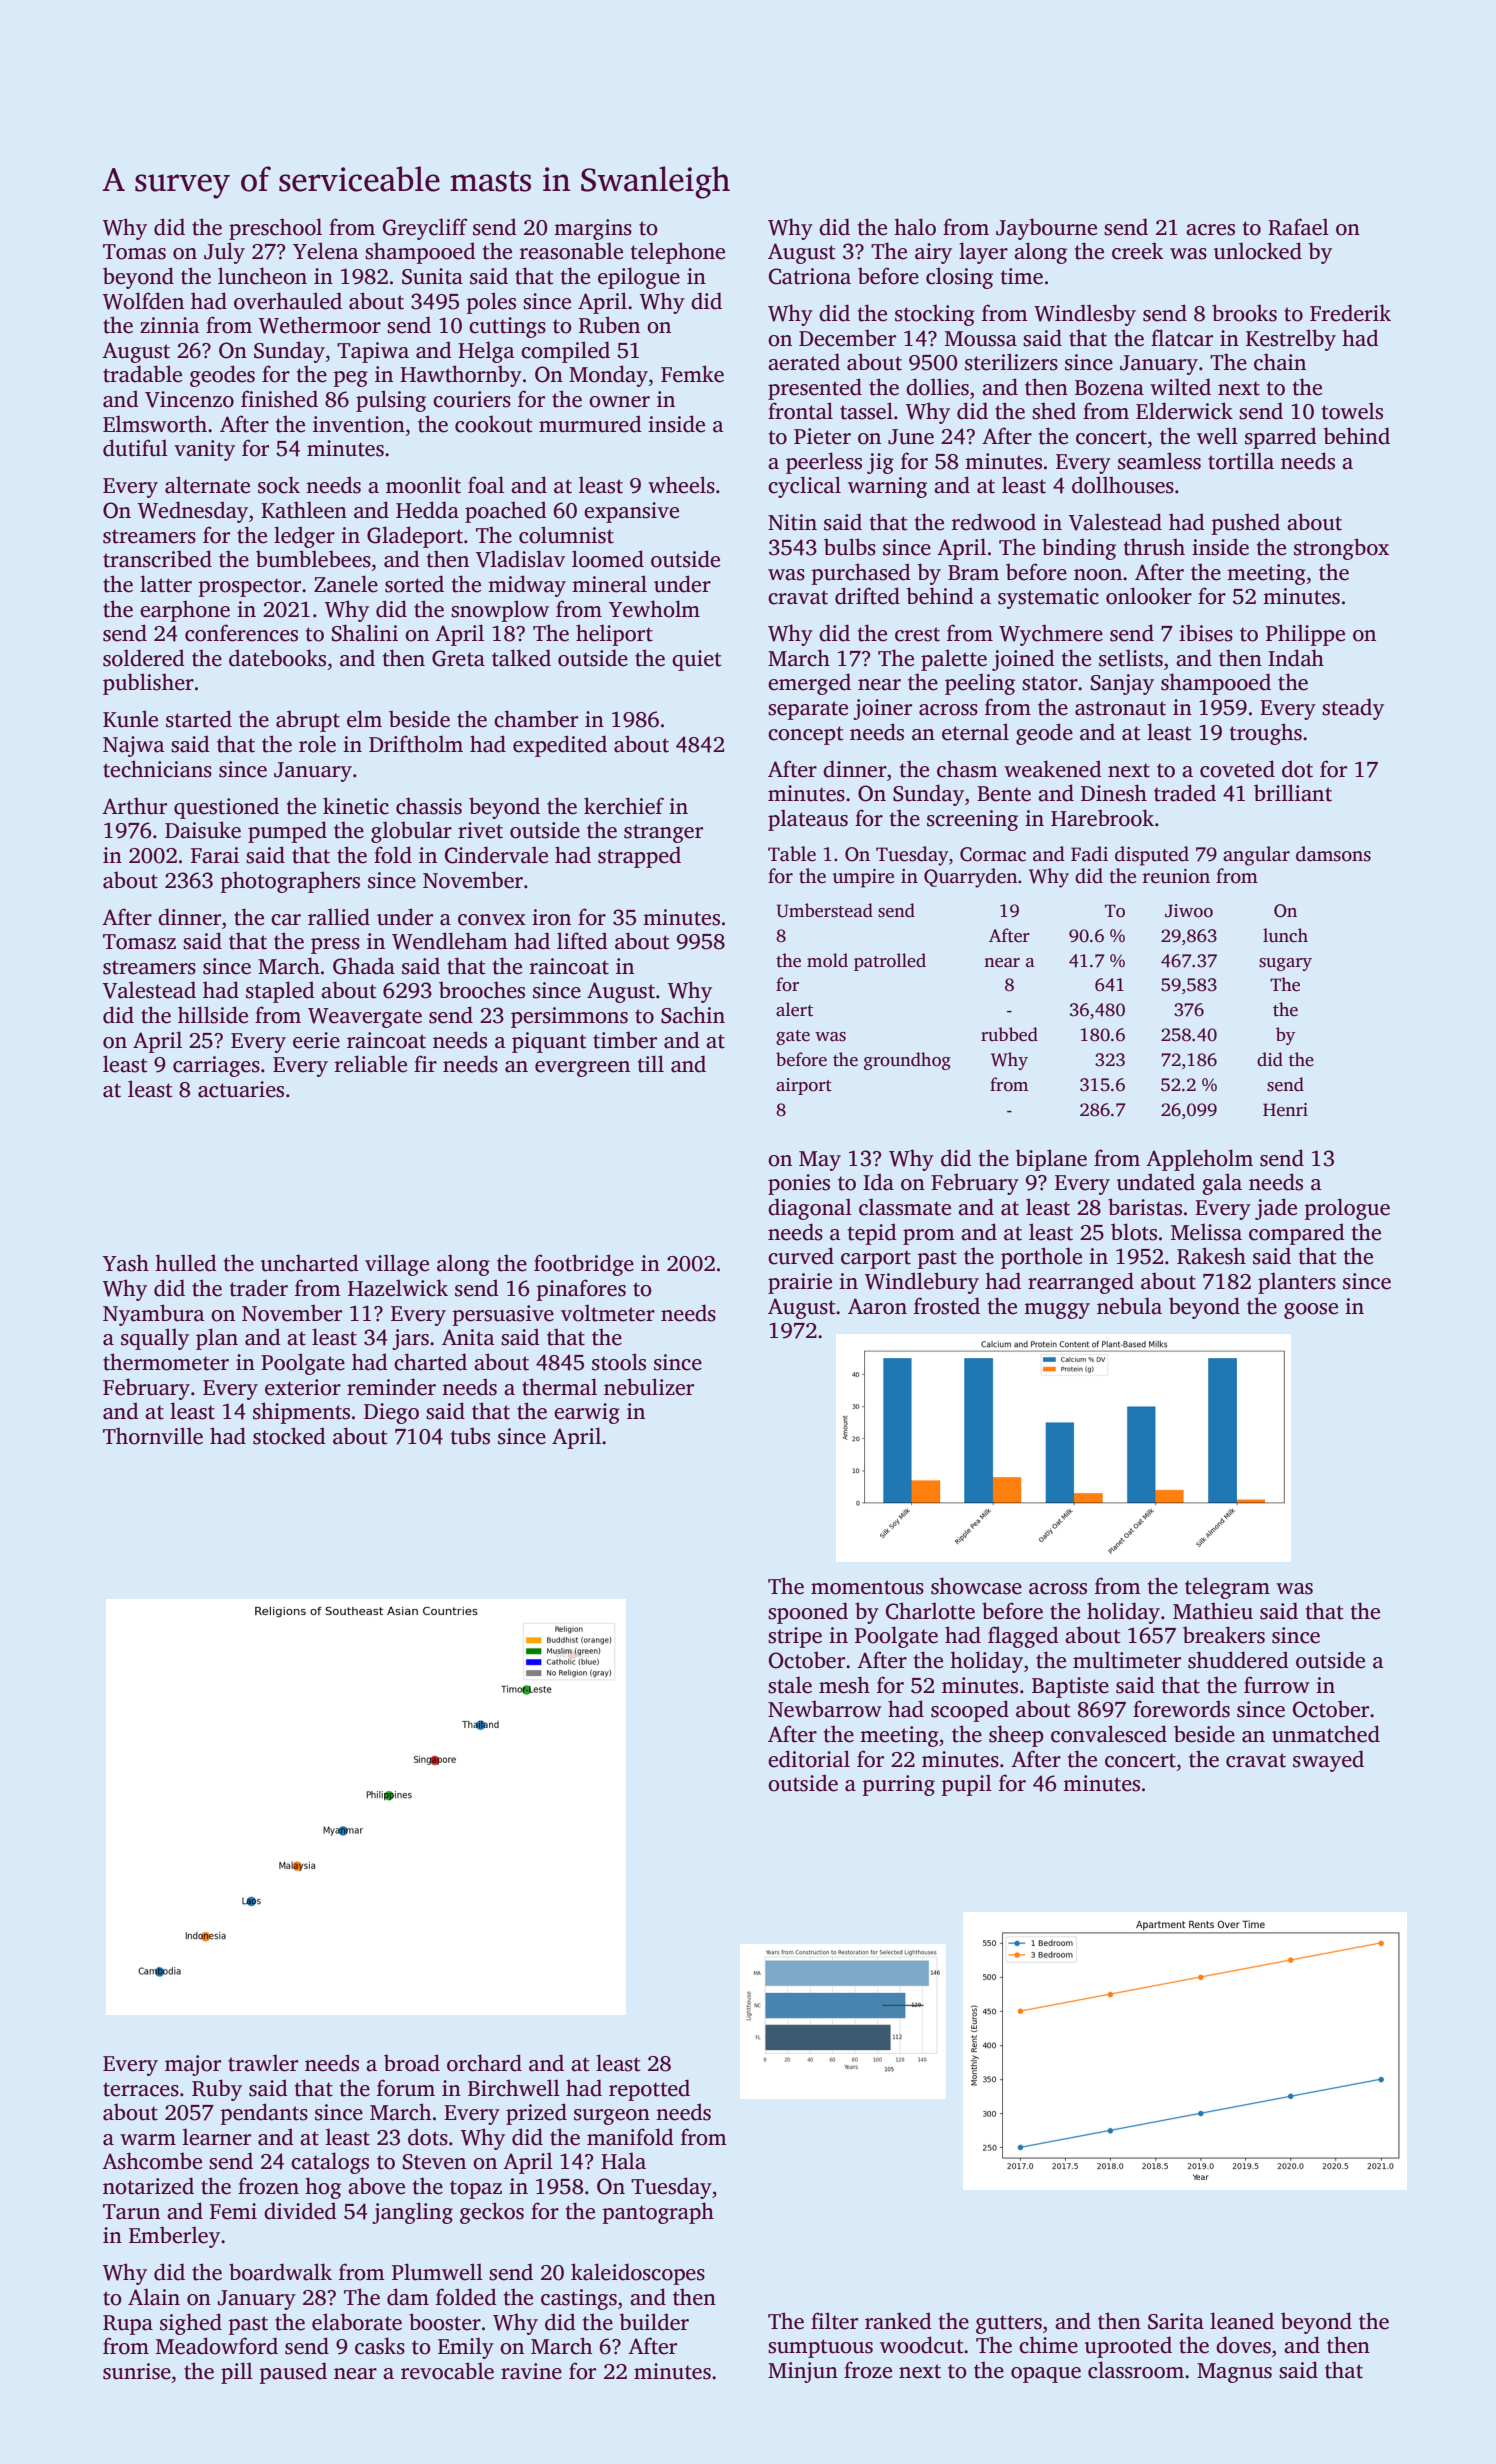  What do you see at coordinates (915, 227) in the page?
I see `halo` at bounding box center [915, 227].
